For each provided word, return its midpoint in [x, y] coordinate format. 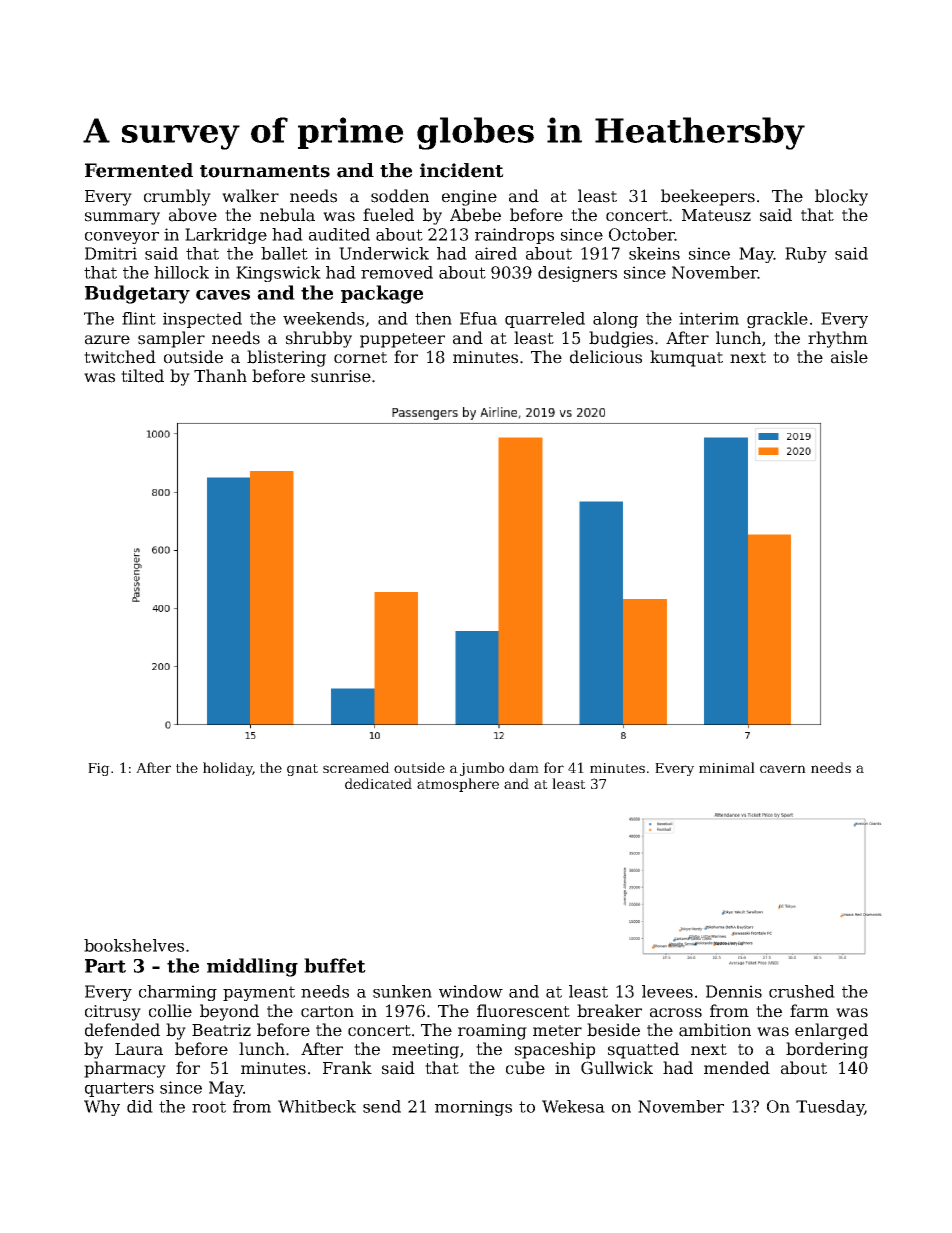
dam [524, 767]
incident [462, 170]
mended [737, 1068]
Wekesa [573, 1106]
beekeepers [708, 197]
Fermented [139, 170]
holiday [228, 769]
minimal [727, 767]
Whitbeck [317, 1106]
